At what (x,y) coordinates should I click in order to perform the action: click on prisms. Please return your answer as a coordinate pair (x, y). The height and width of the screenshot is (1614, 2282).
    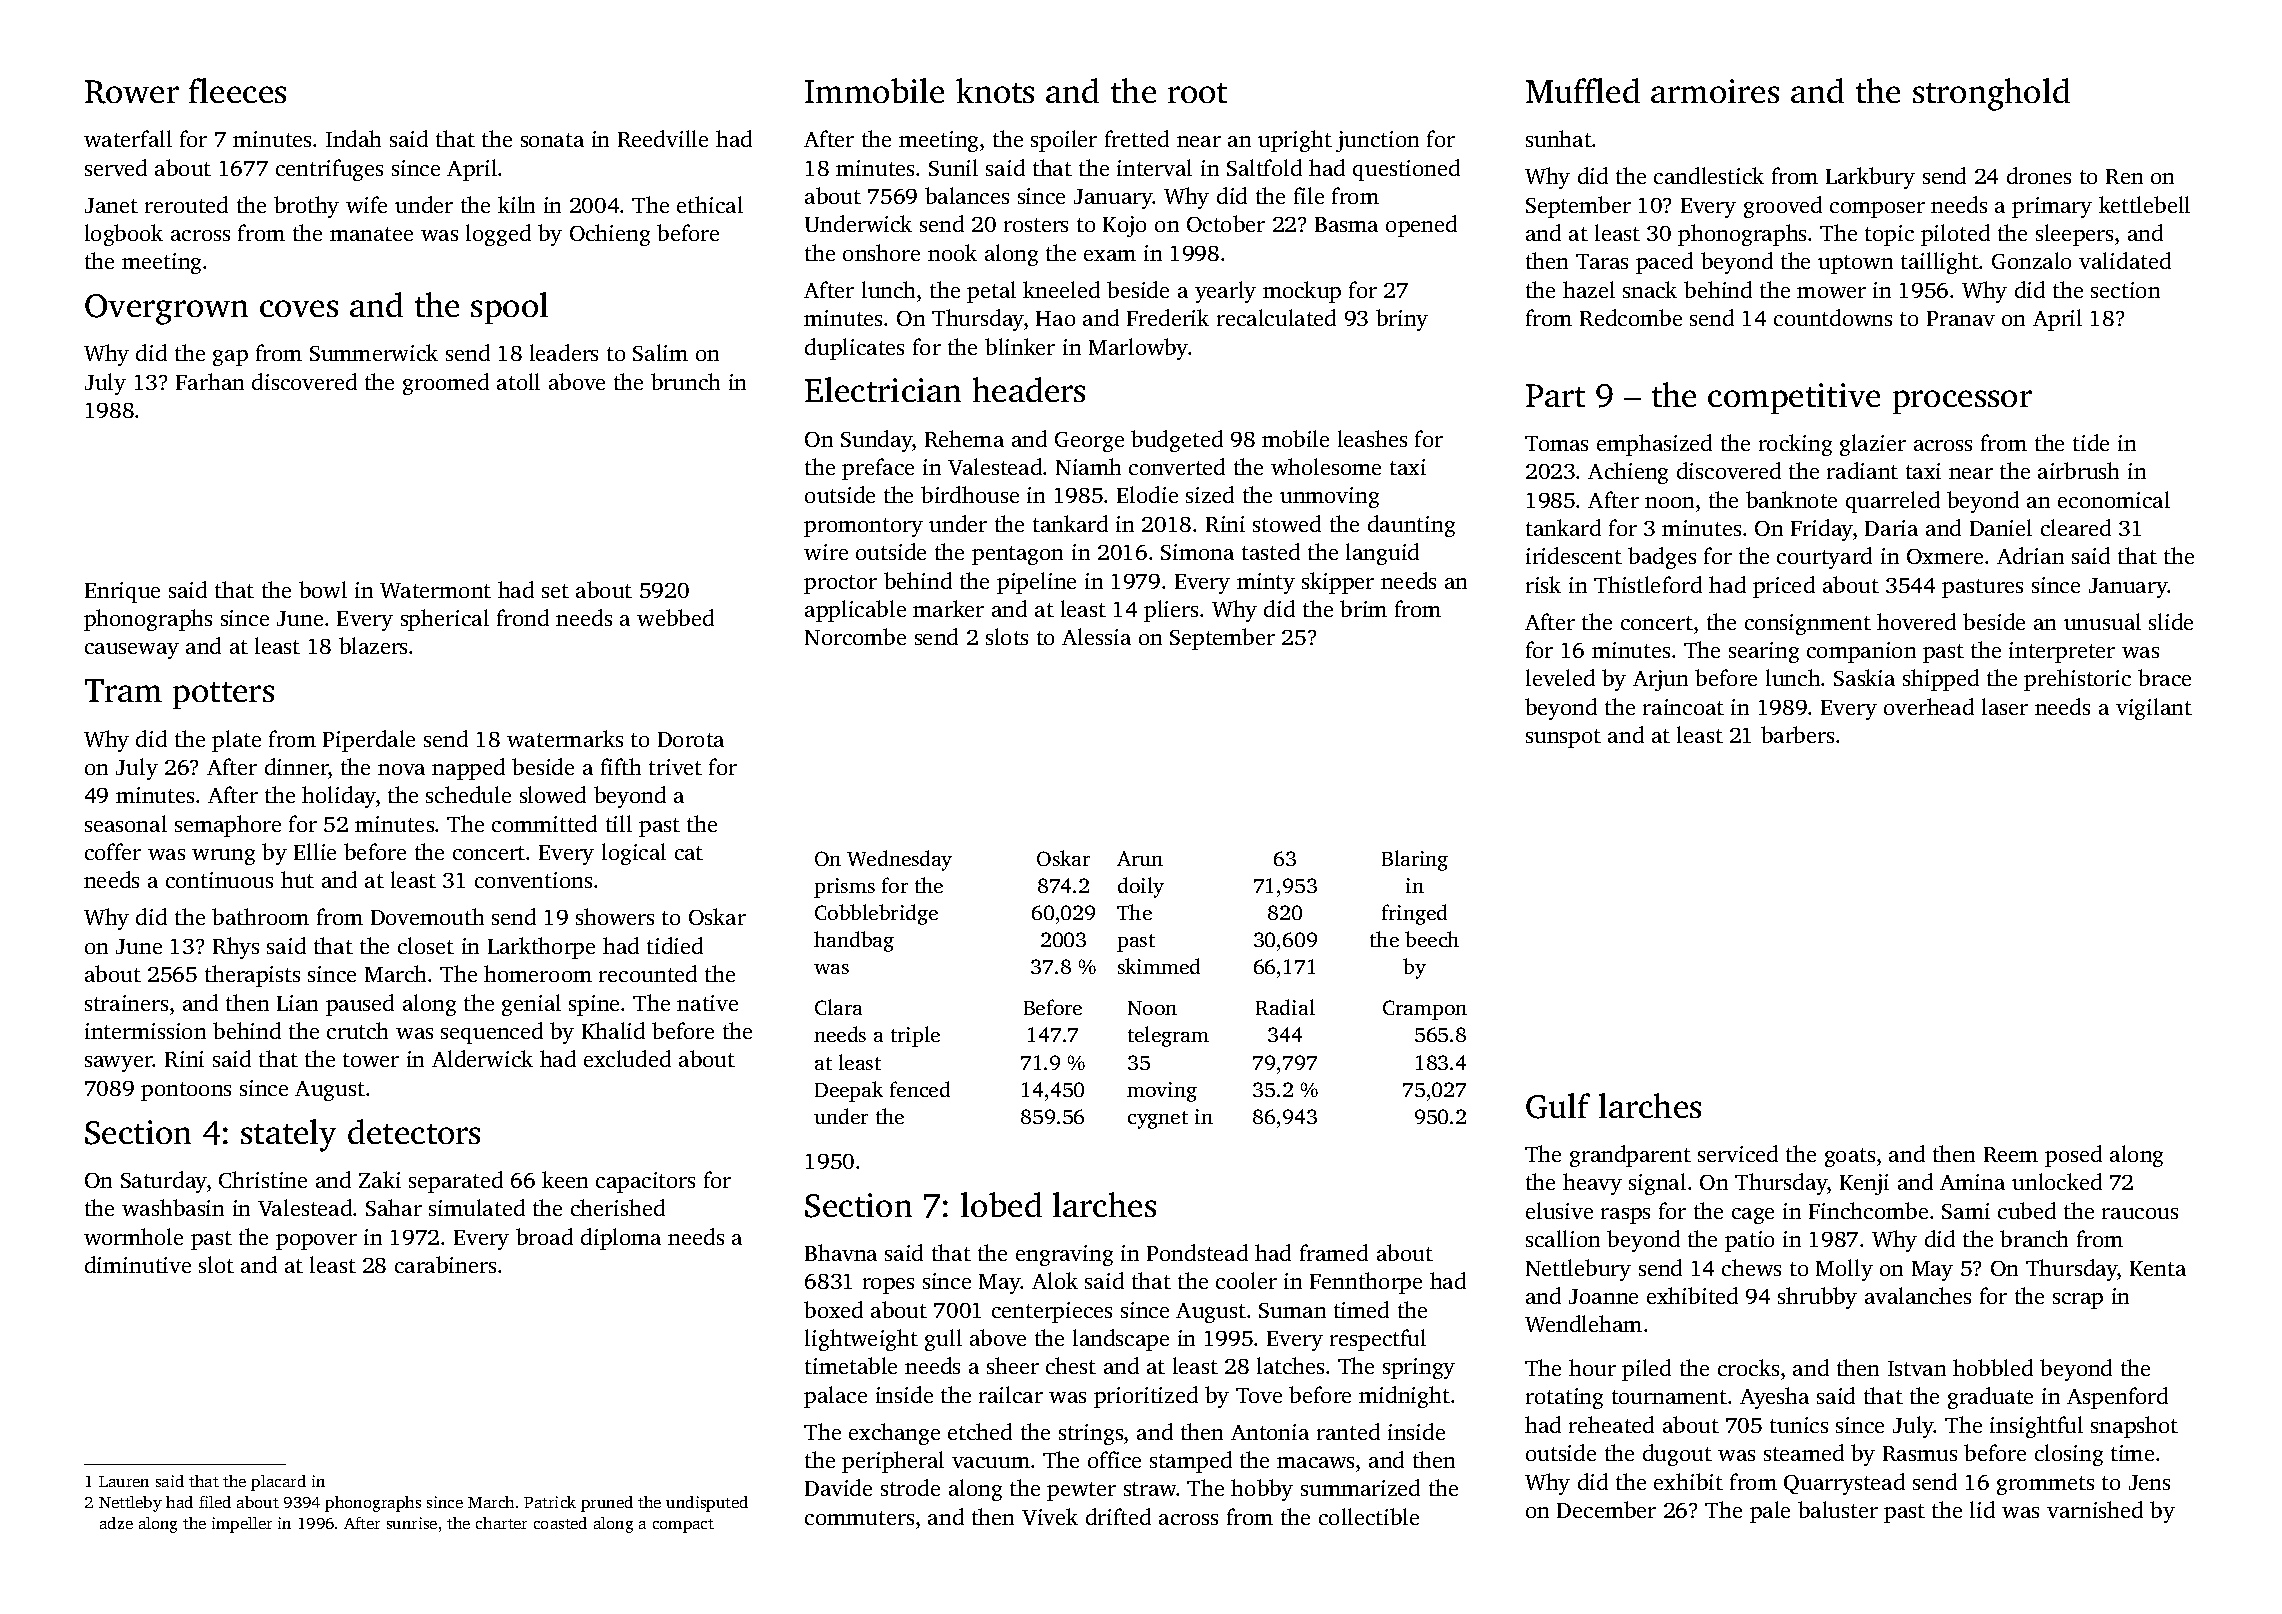
    Looking at the image, I should click on (844, 888).
